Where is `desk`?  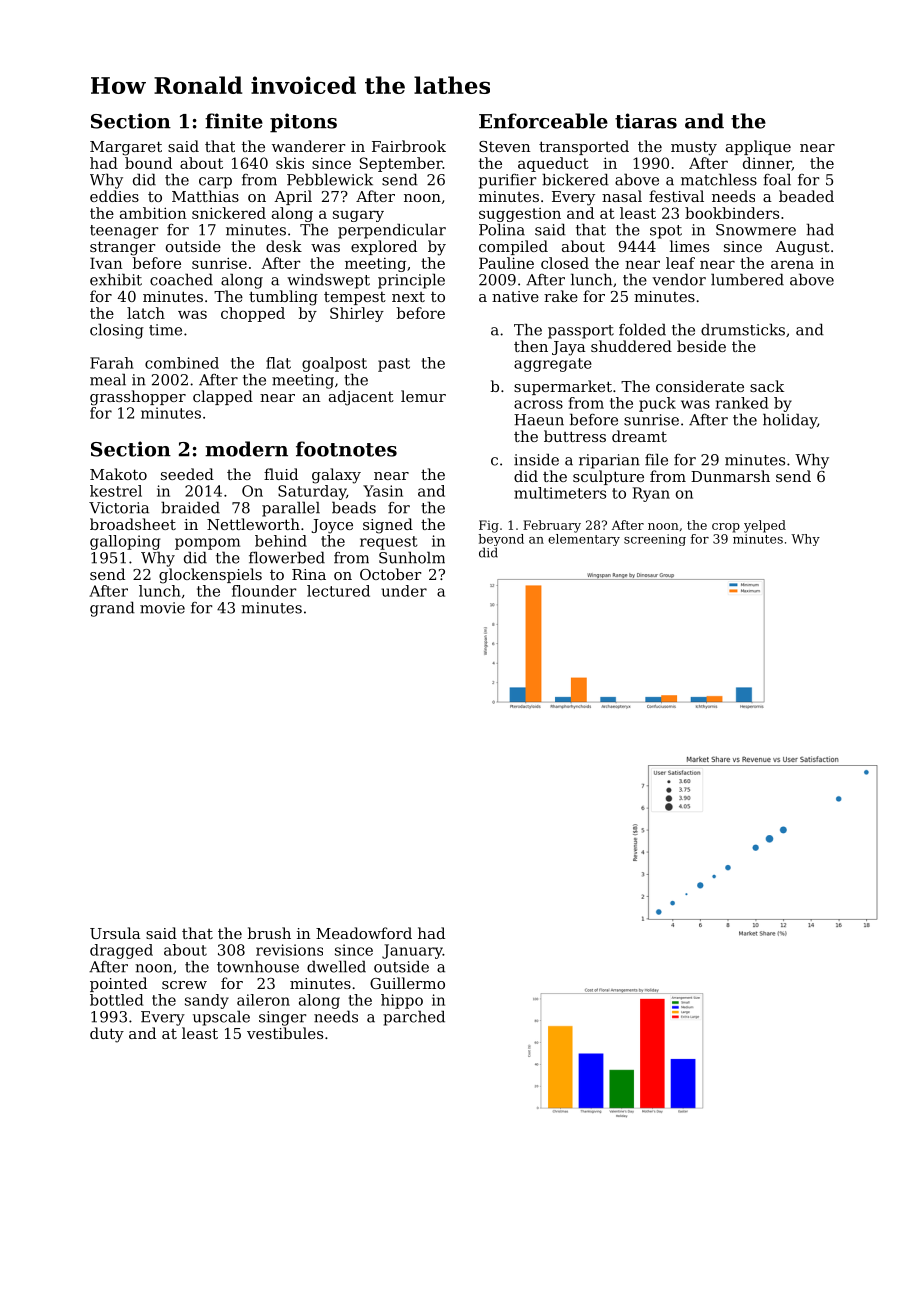 desk is located at coordinates (284, 246).
